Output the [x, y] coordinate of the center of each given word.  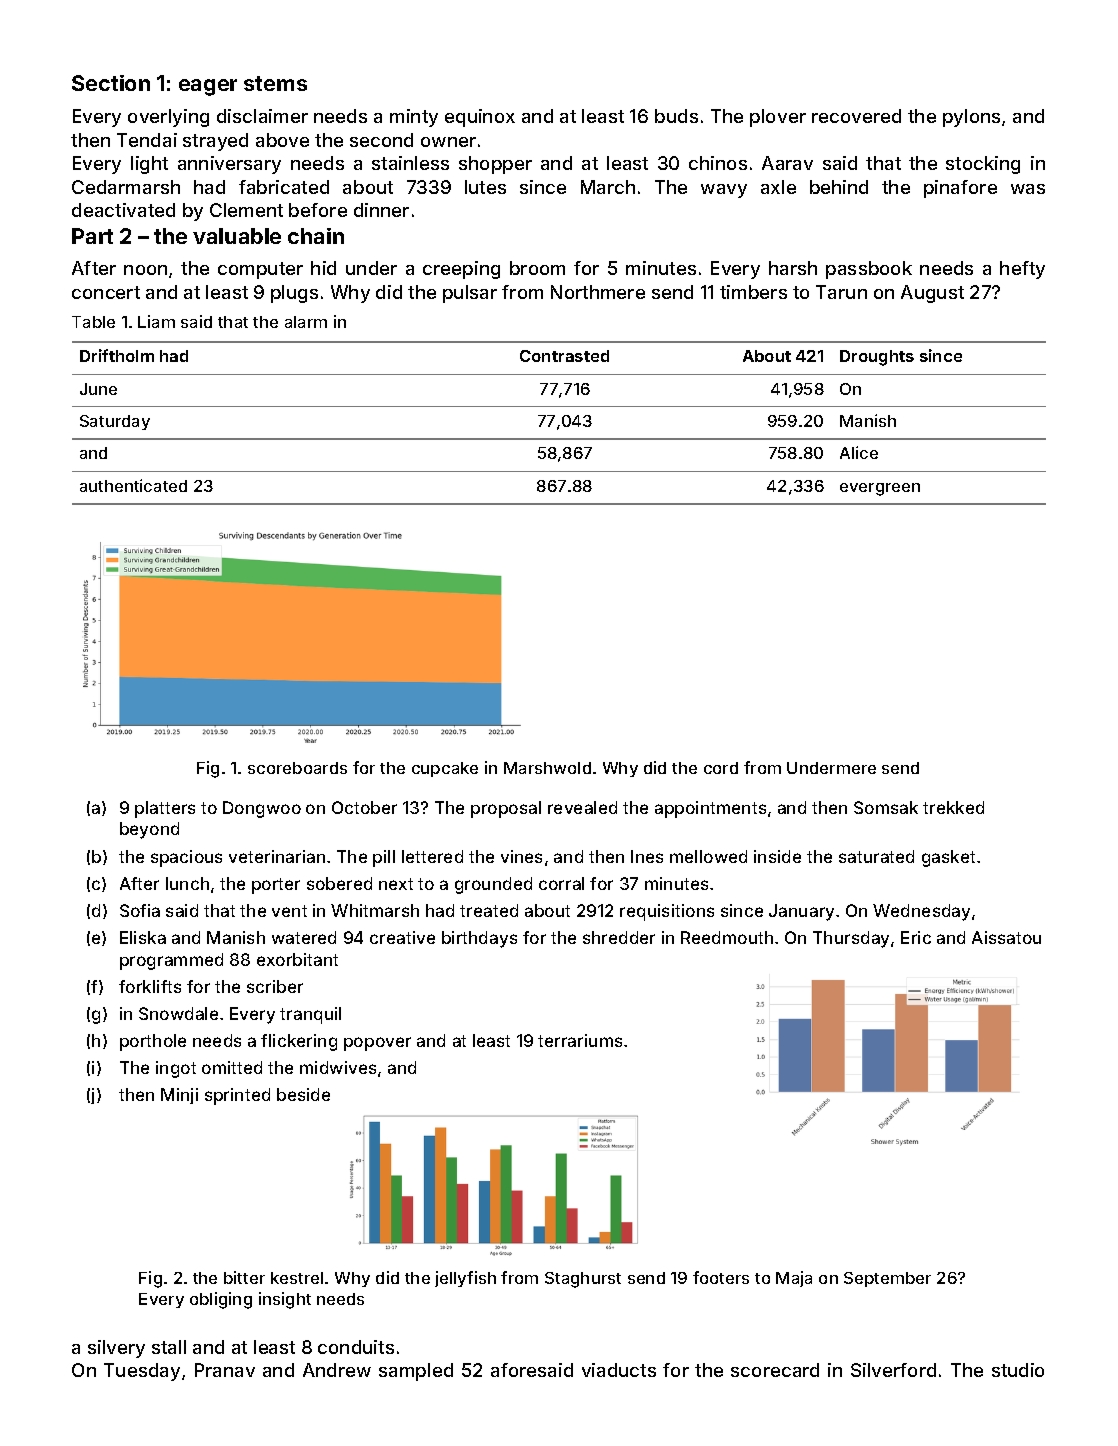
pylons [971, 118]
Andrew [337, 1370]
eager [208, 87]
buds [676, 116]
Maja [794, 1279]
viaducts [619, 1370]
